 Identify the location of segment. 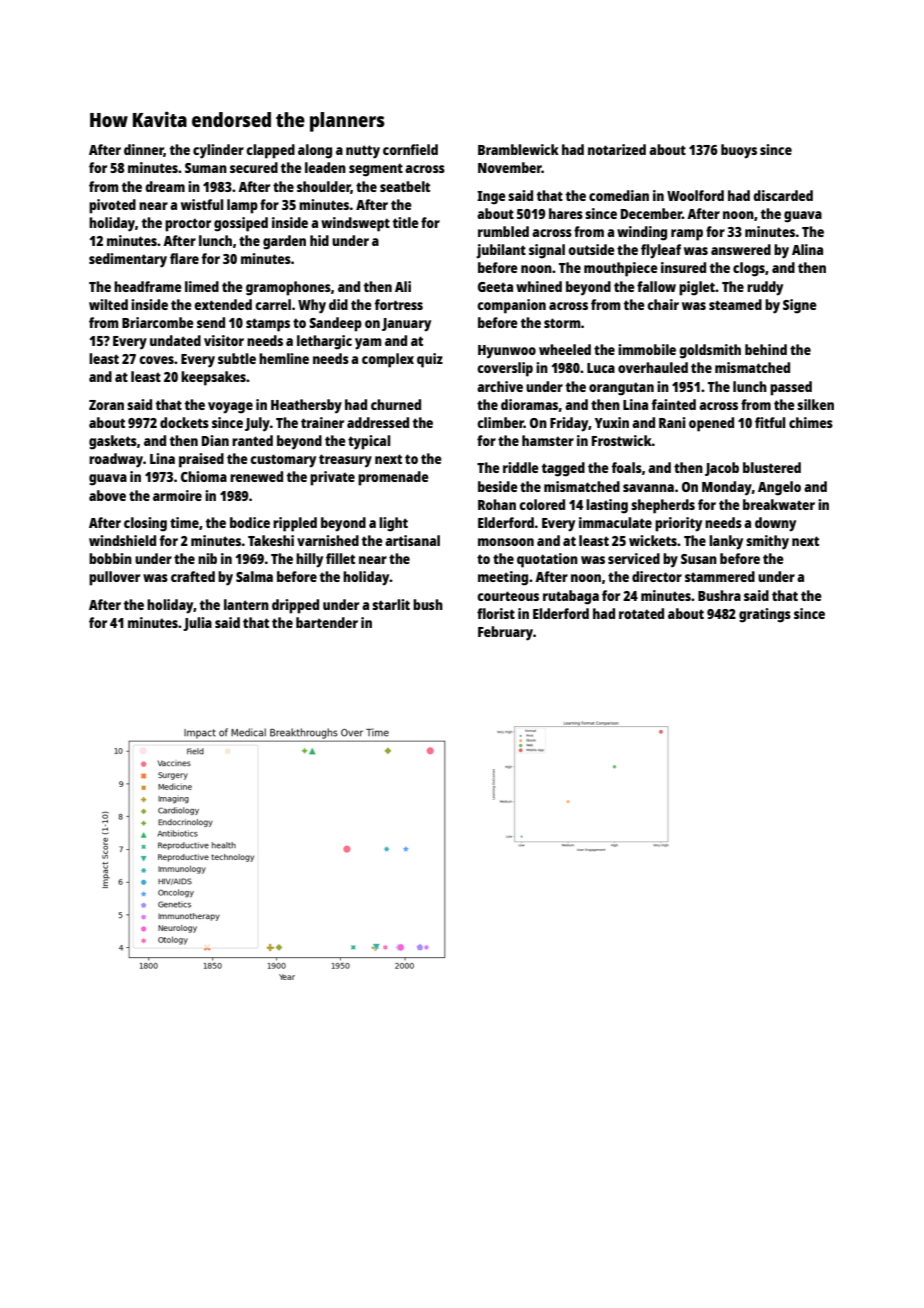
(376, 170).
